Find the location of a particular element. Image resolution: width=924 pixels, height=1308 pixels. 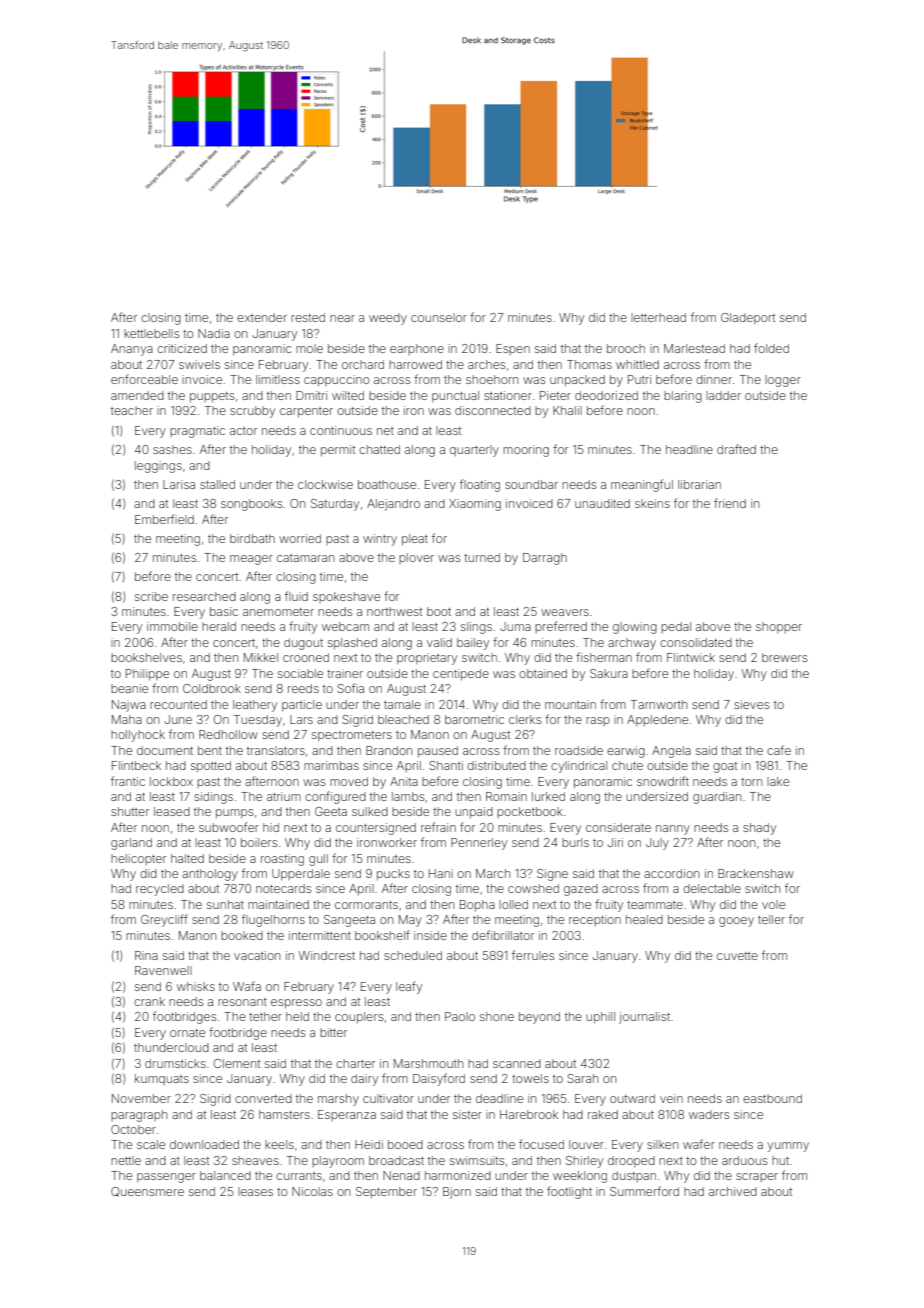

extender is located at coordinates (262, 317).
